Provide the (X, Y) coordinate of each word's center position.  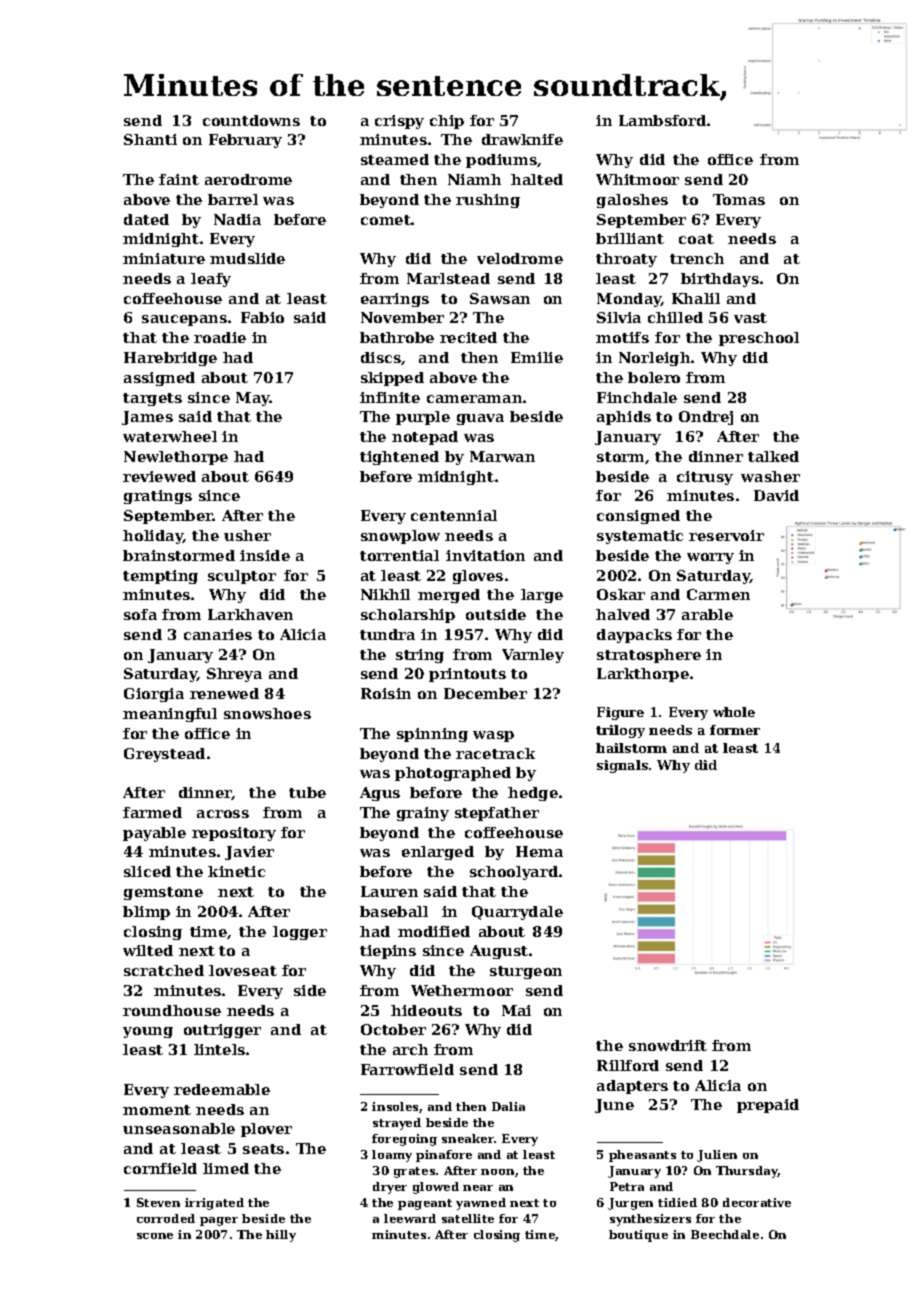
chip (447, 122)
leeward (410, 1218)
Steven (158, 1202)
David (776, 495)
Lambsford (662, 120)
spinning (432, 735)
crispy (399, 122)
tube (307, 792)
